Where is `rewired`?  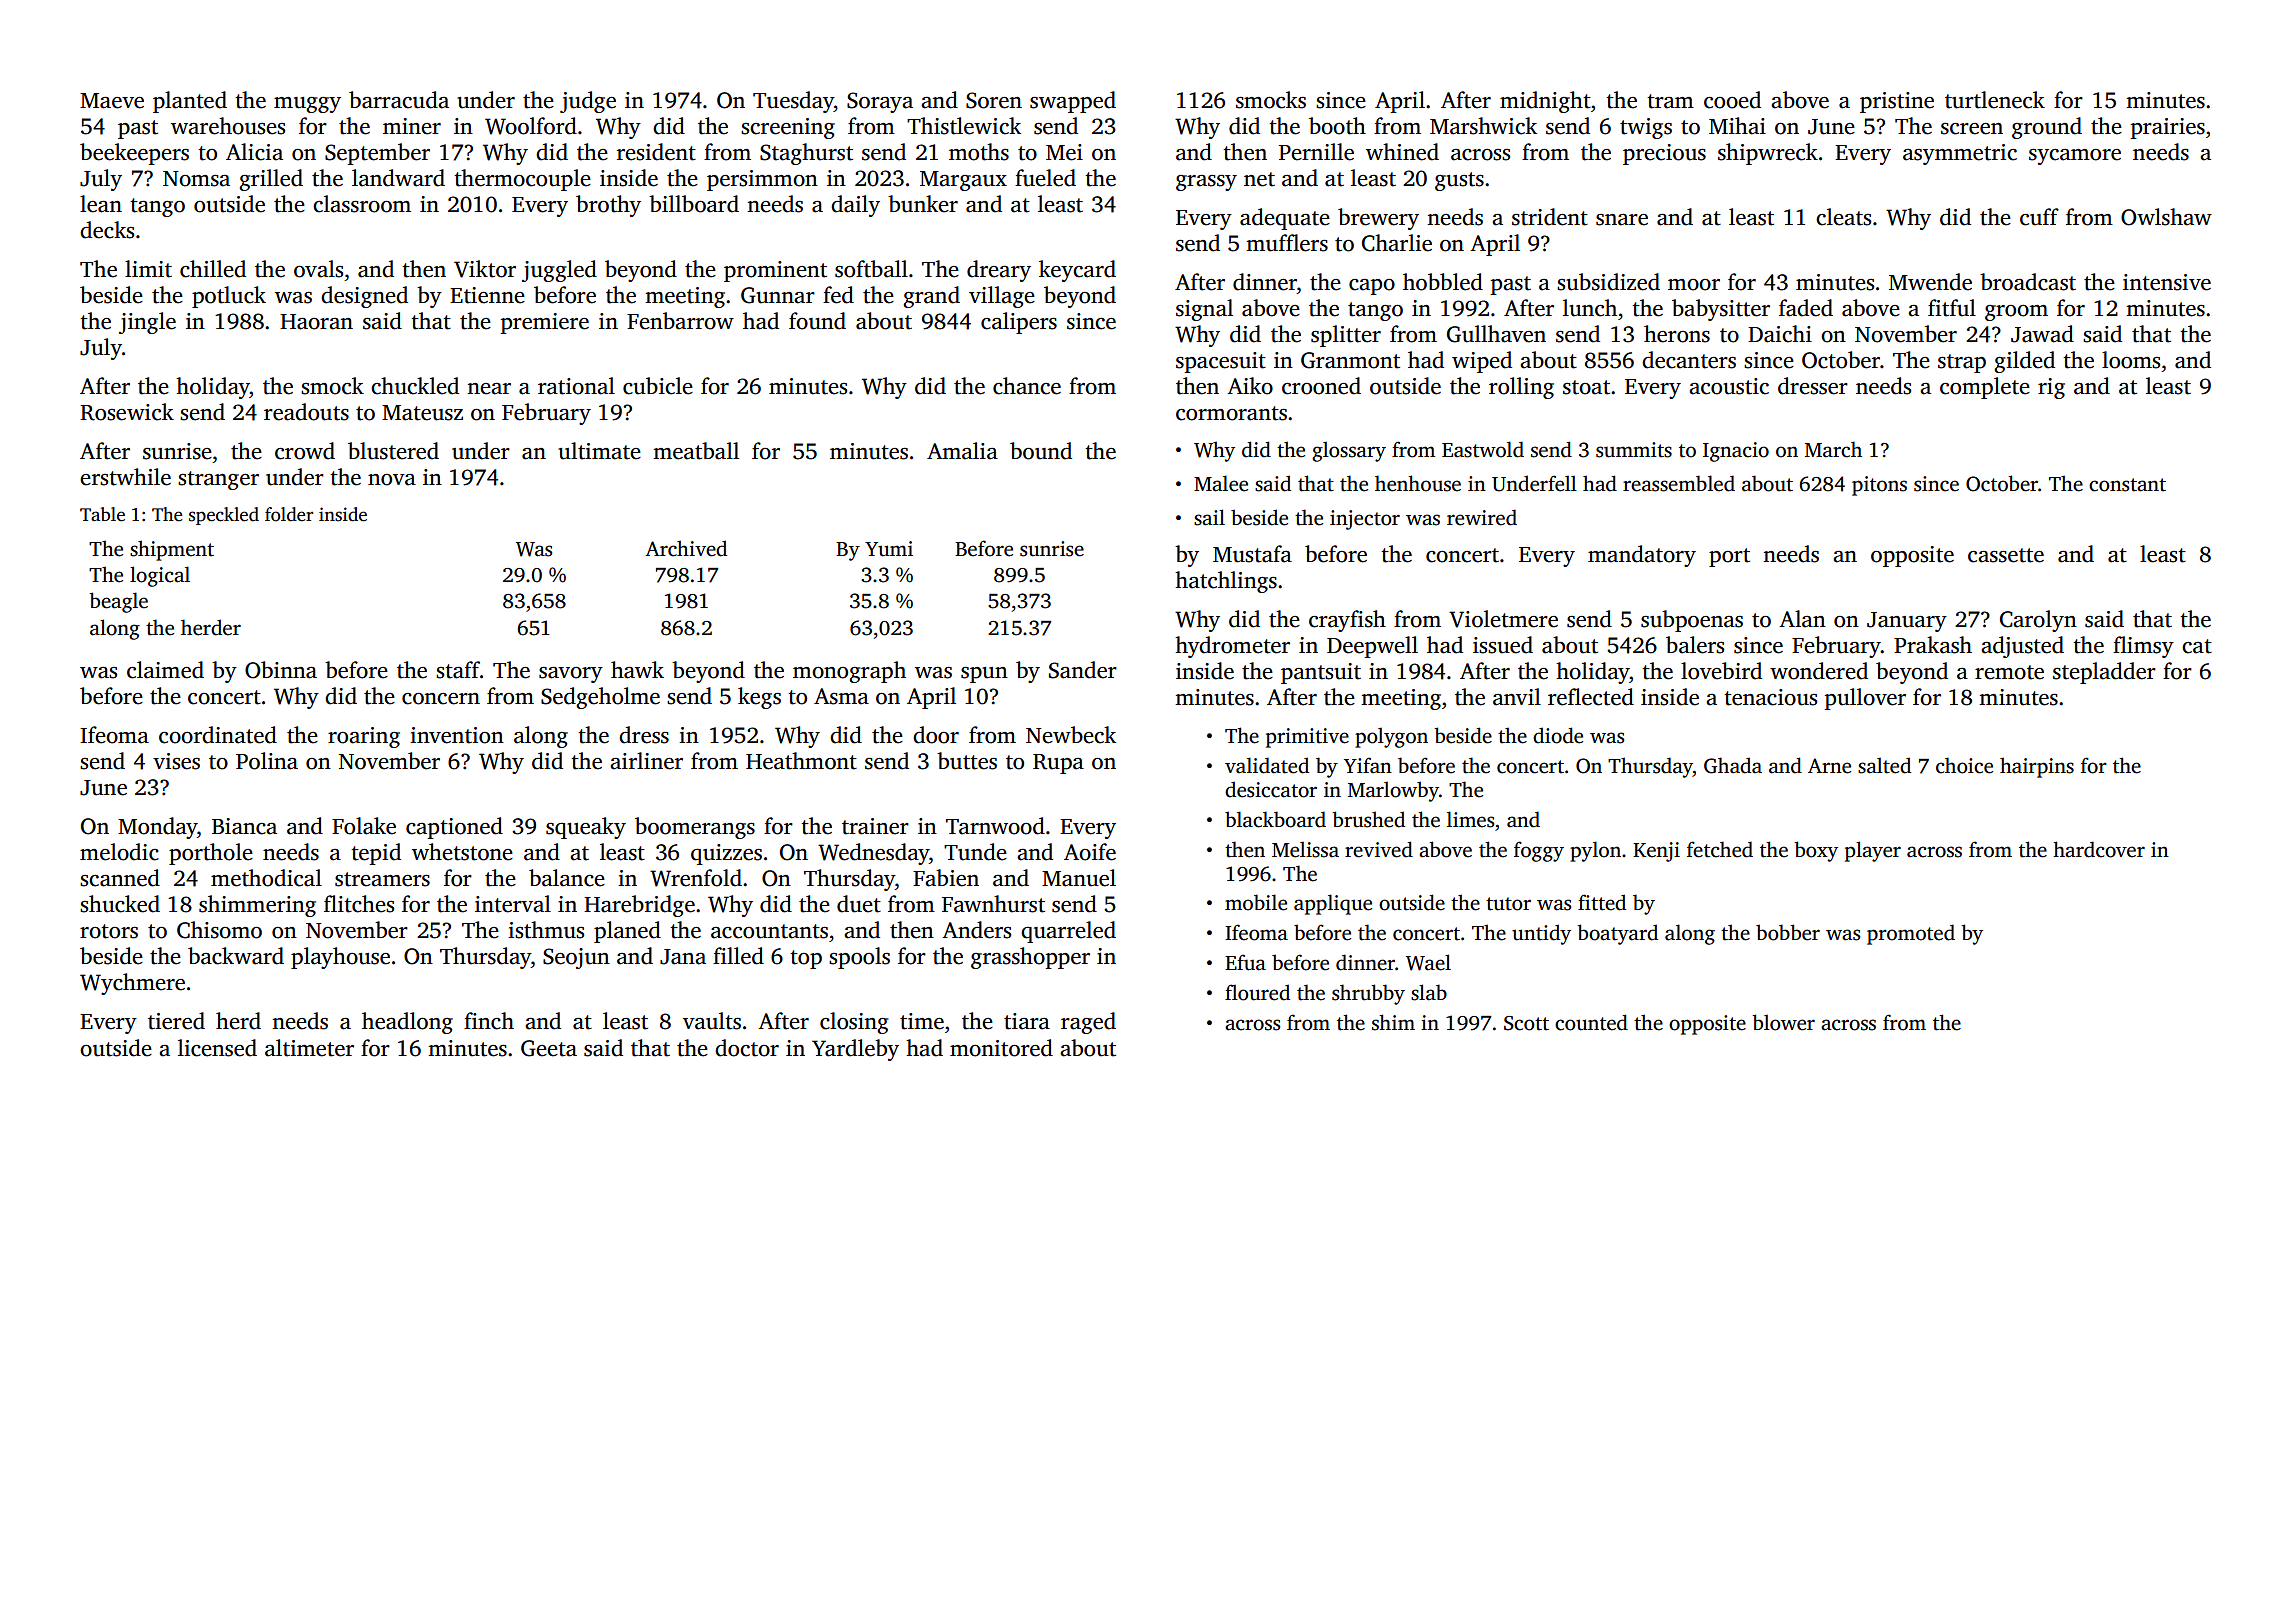
rewired is located at coordinates (1482, 517).
